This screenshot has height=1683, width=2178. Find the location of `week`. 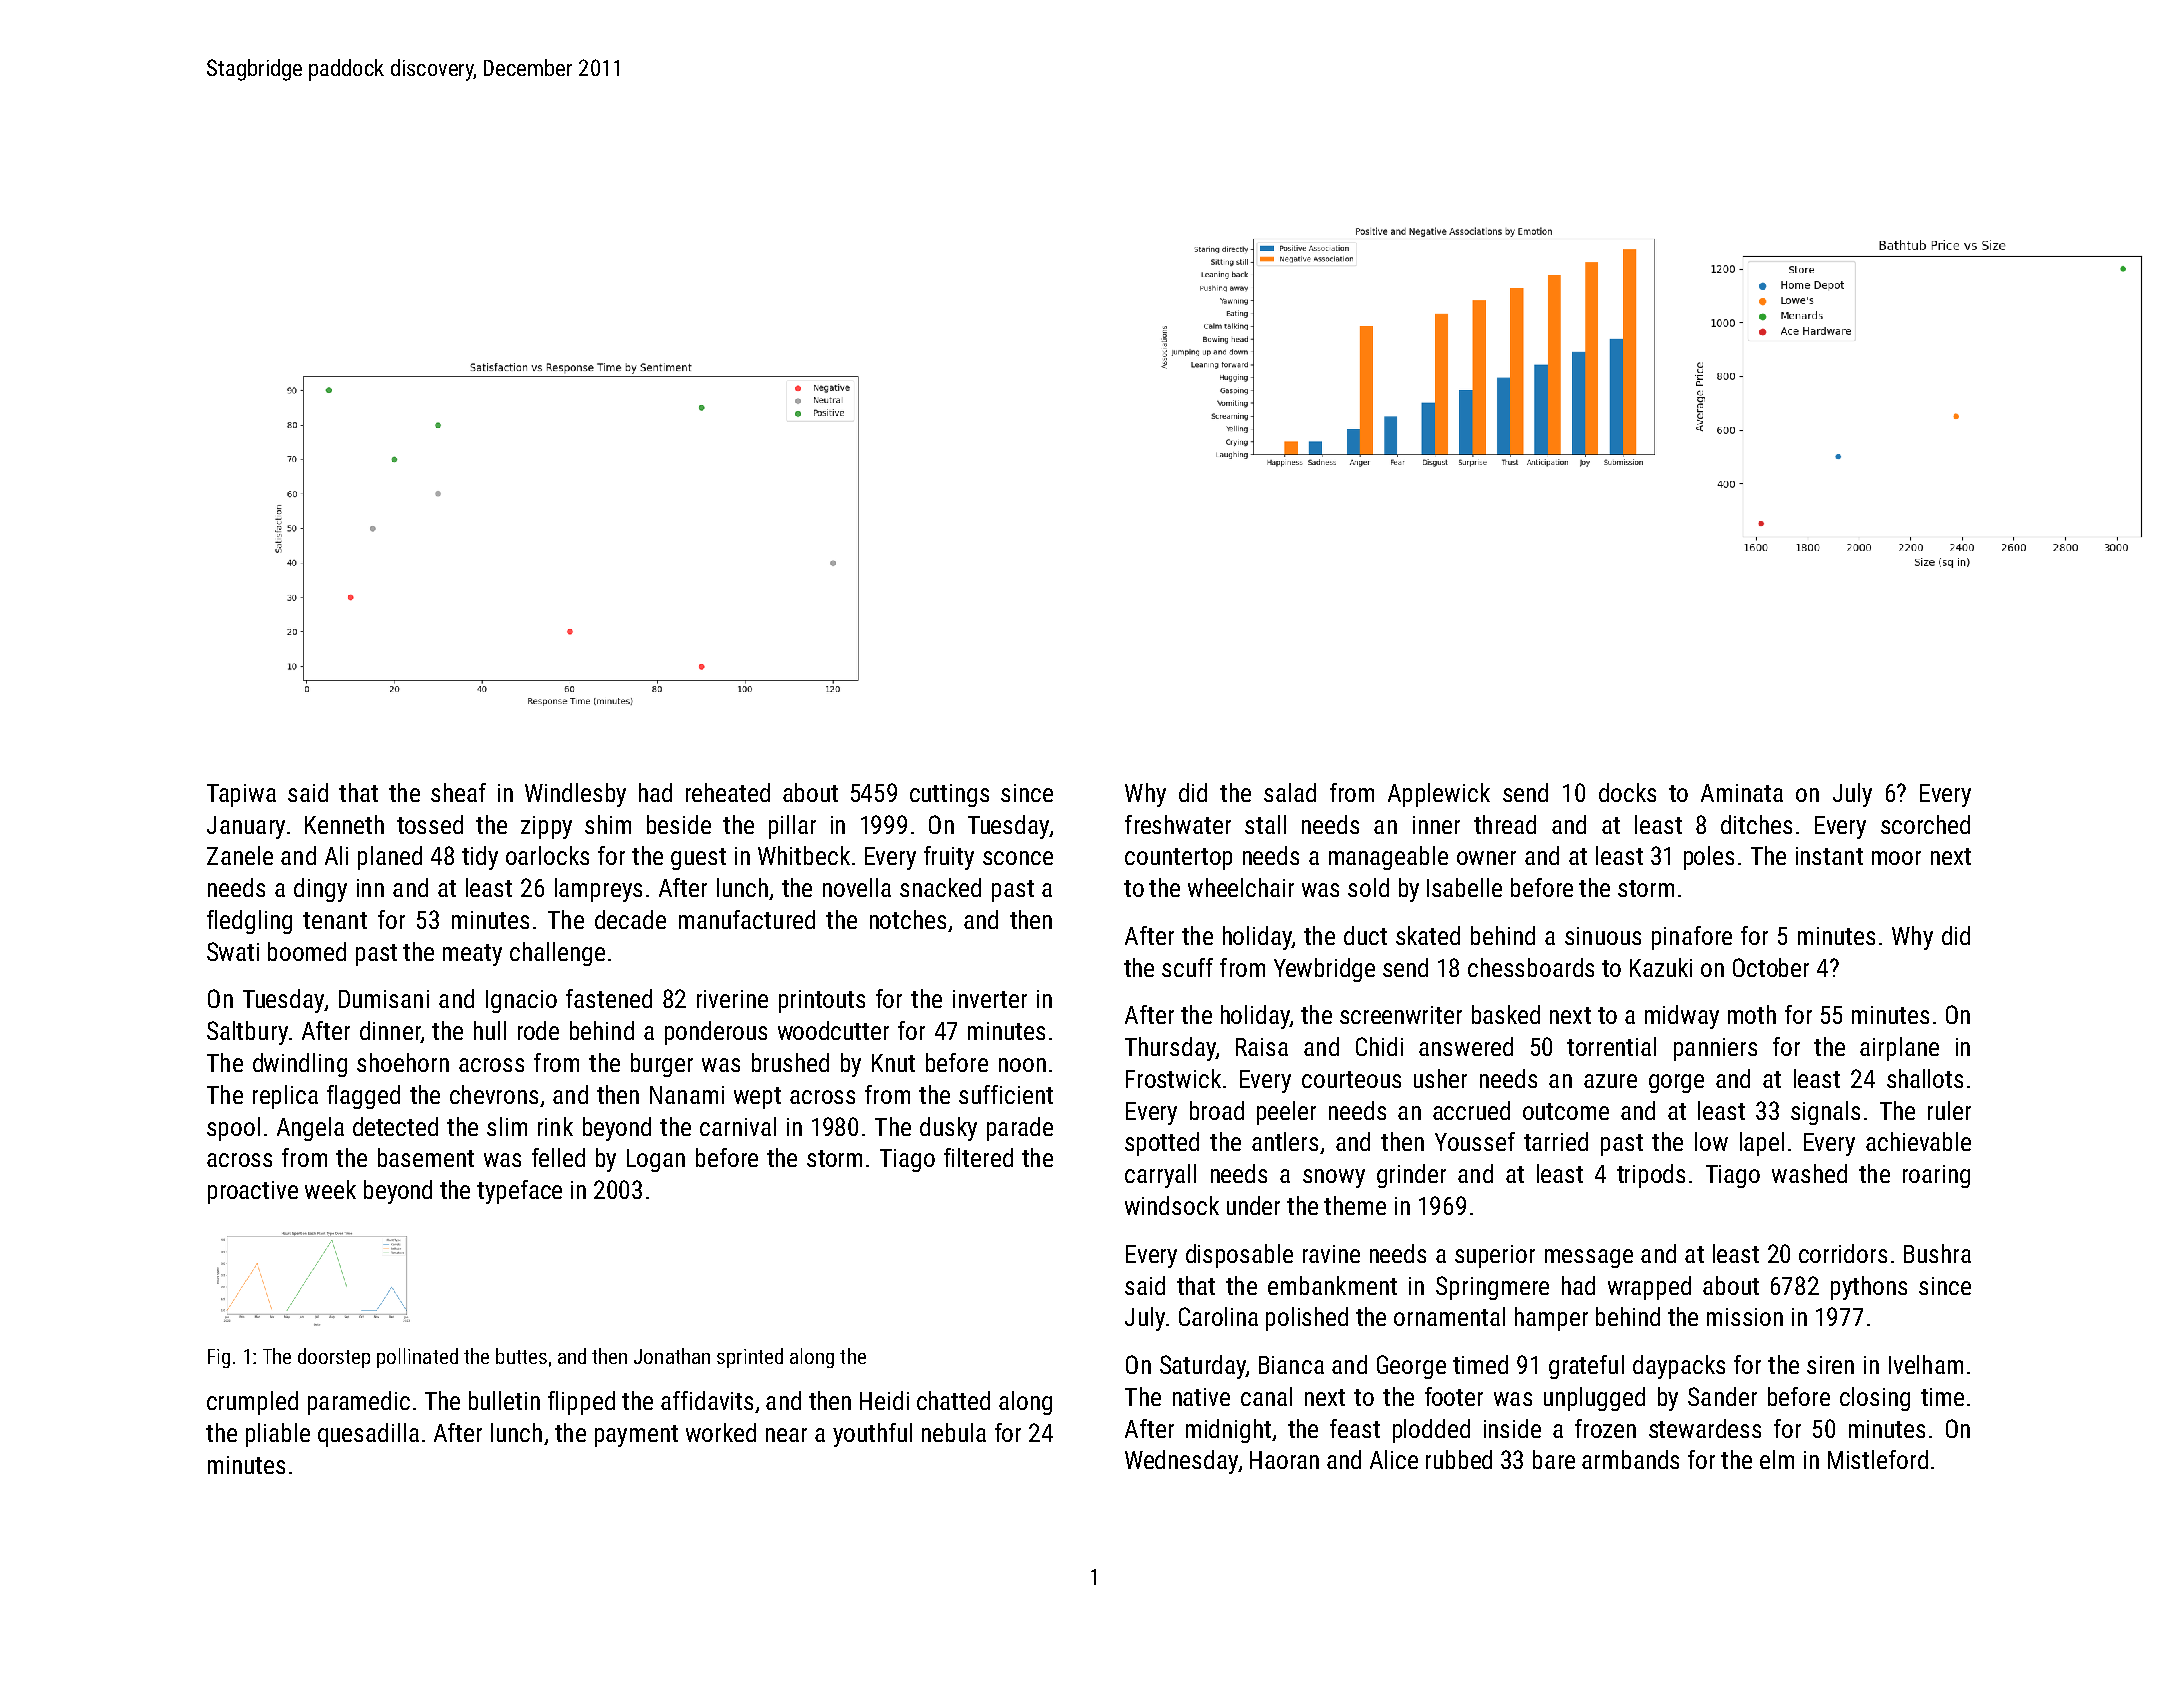

week is located at coordinates (330, 1189).
